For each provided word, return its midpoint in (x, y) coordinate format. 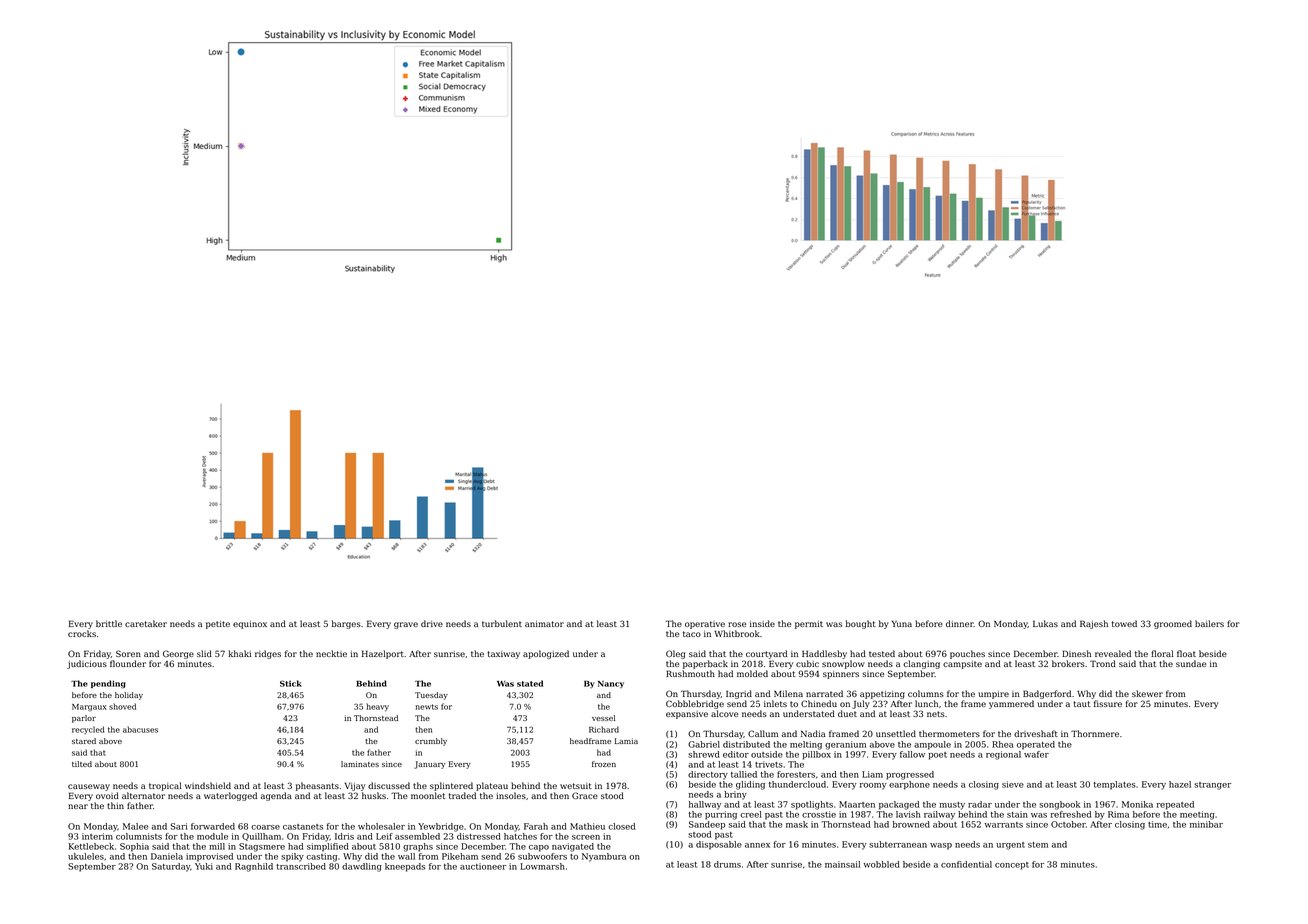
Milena (788, 693)
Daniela (167, 856)
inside (762, 623)
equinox (250, 625)
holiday (129, 696)
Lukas (1045, 623)
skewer (1147, 693)
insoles (511, 795)
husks (374, 795)
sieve (1013, 784)
